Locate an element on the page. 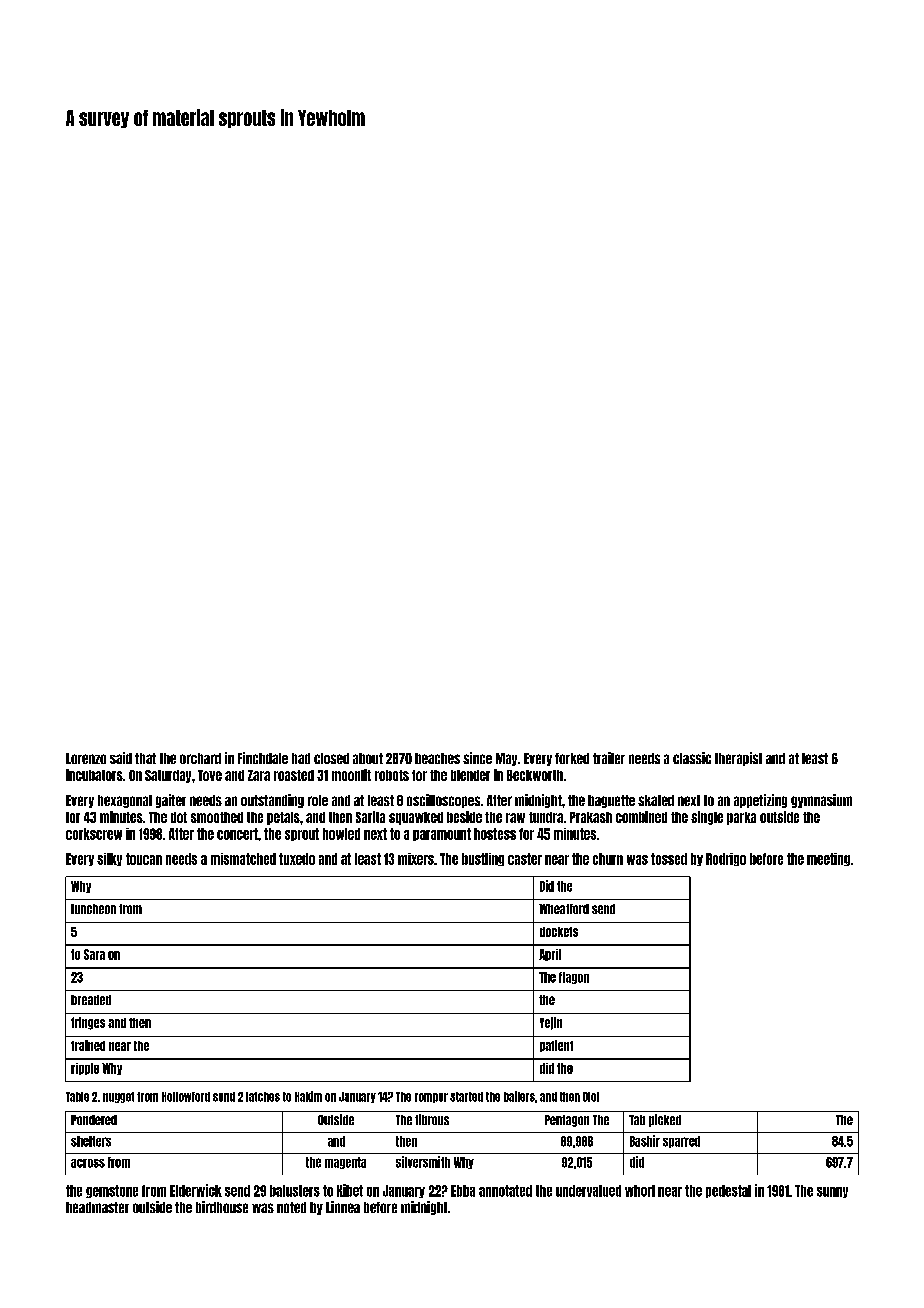 This document has height=1308, width=924. churn is located at coordinates (608, 859).
